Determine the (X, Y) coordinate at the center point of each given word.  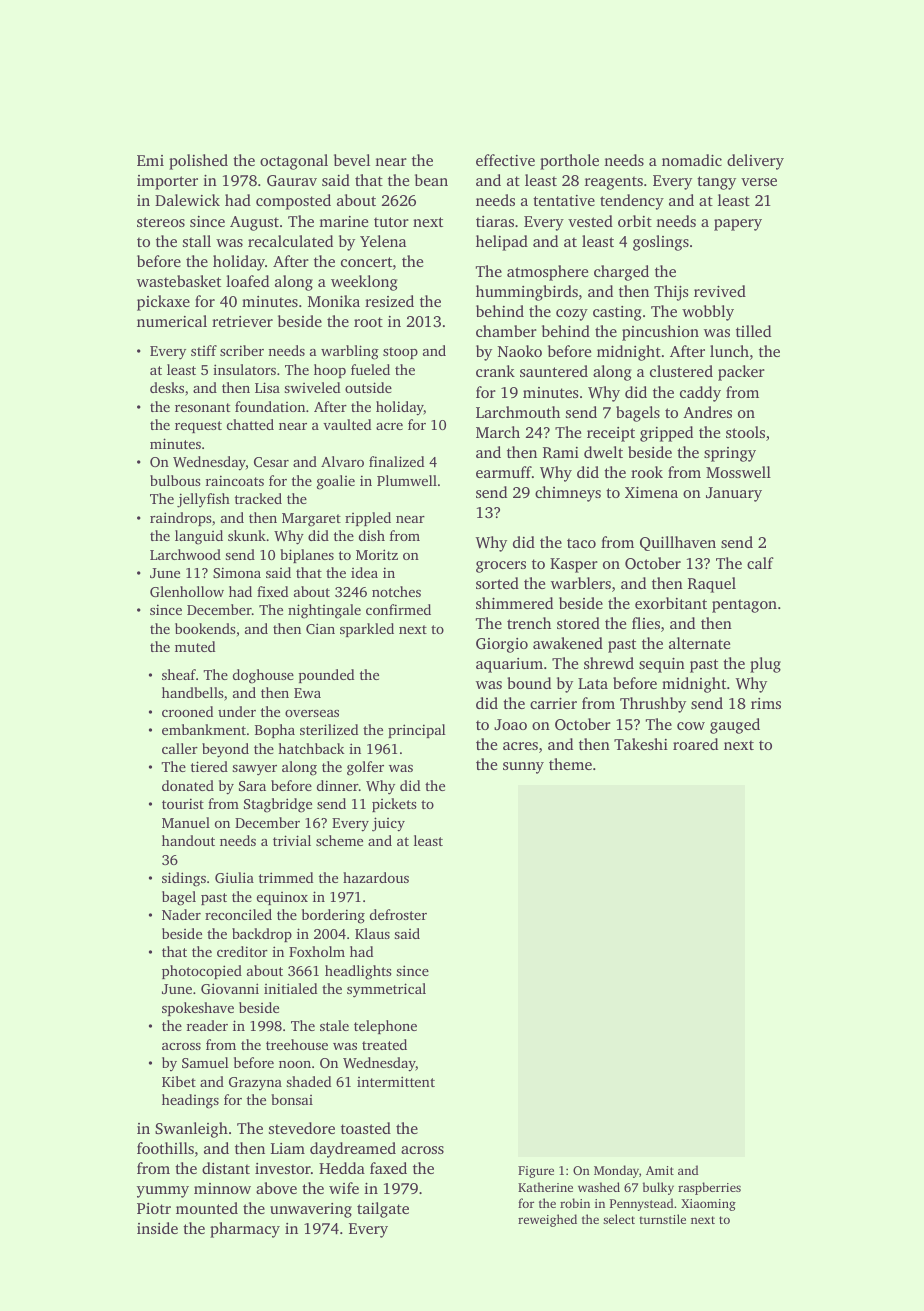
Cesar (271, 462)
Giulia (234, 877)
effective (505, 160)
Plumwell (407, 480)
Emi (150, 160)
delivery (755, 162)
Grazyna (255, 1083)
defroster (398, 914)
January (734, 494)
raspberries (709, 1188)
